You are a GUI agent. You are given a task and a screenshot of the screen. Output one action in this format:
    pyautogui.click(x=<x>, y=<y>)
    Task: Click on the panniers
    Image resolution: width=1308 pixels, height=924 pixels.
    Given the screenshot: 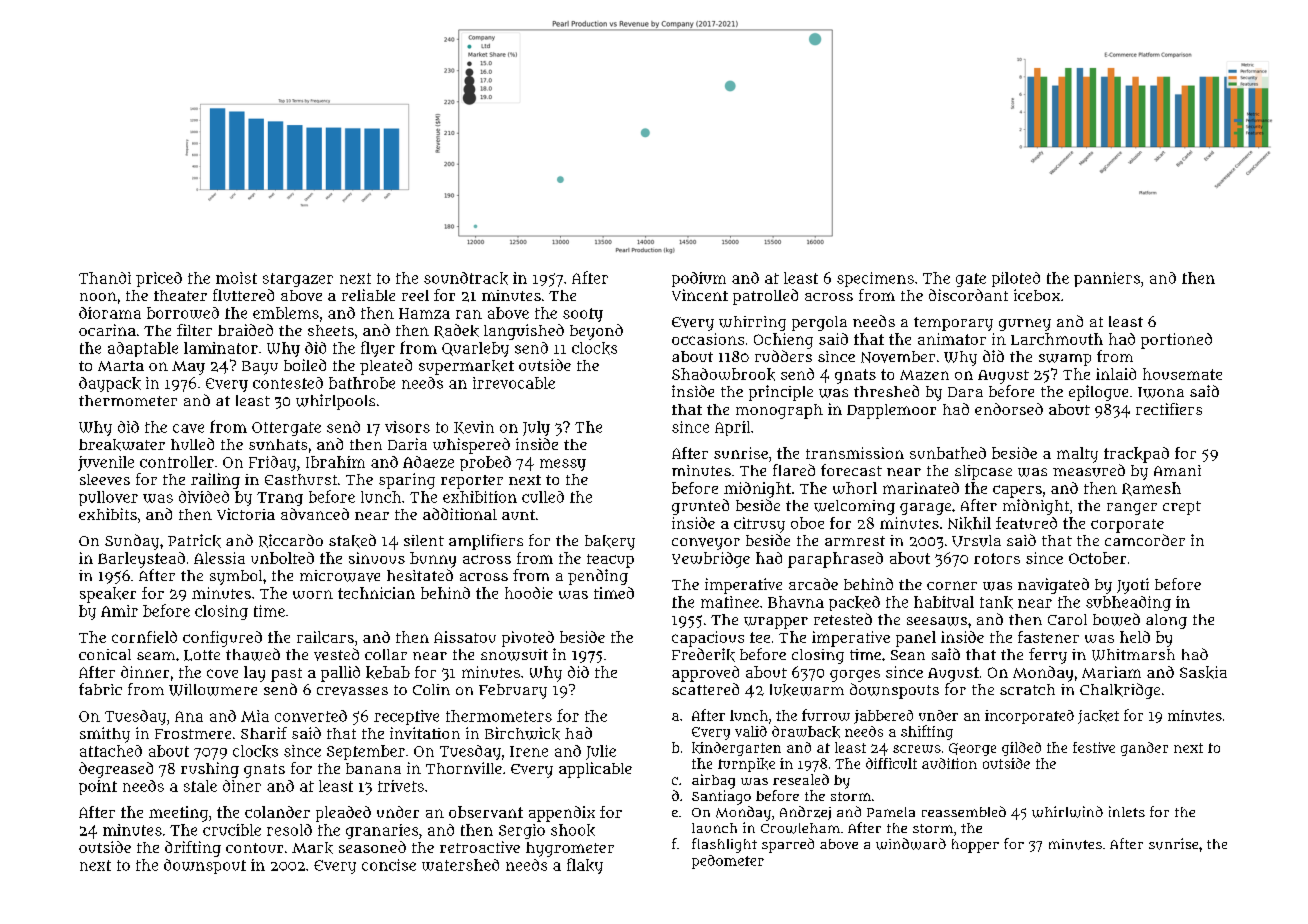 What is the action you would take?
    pyautogui.click(x=1107, y=279)
